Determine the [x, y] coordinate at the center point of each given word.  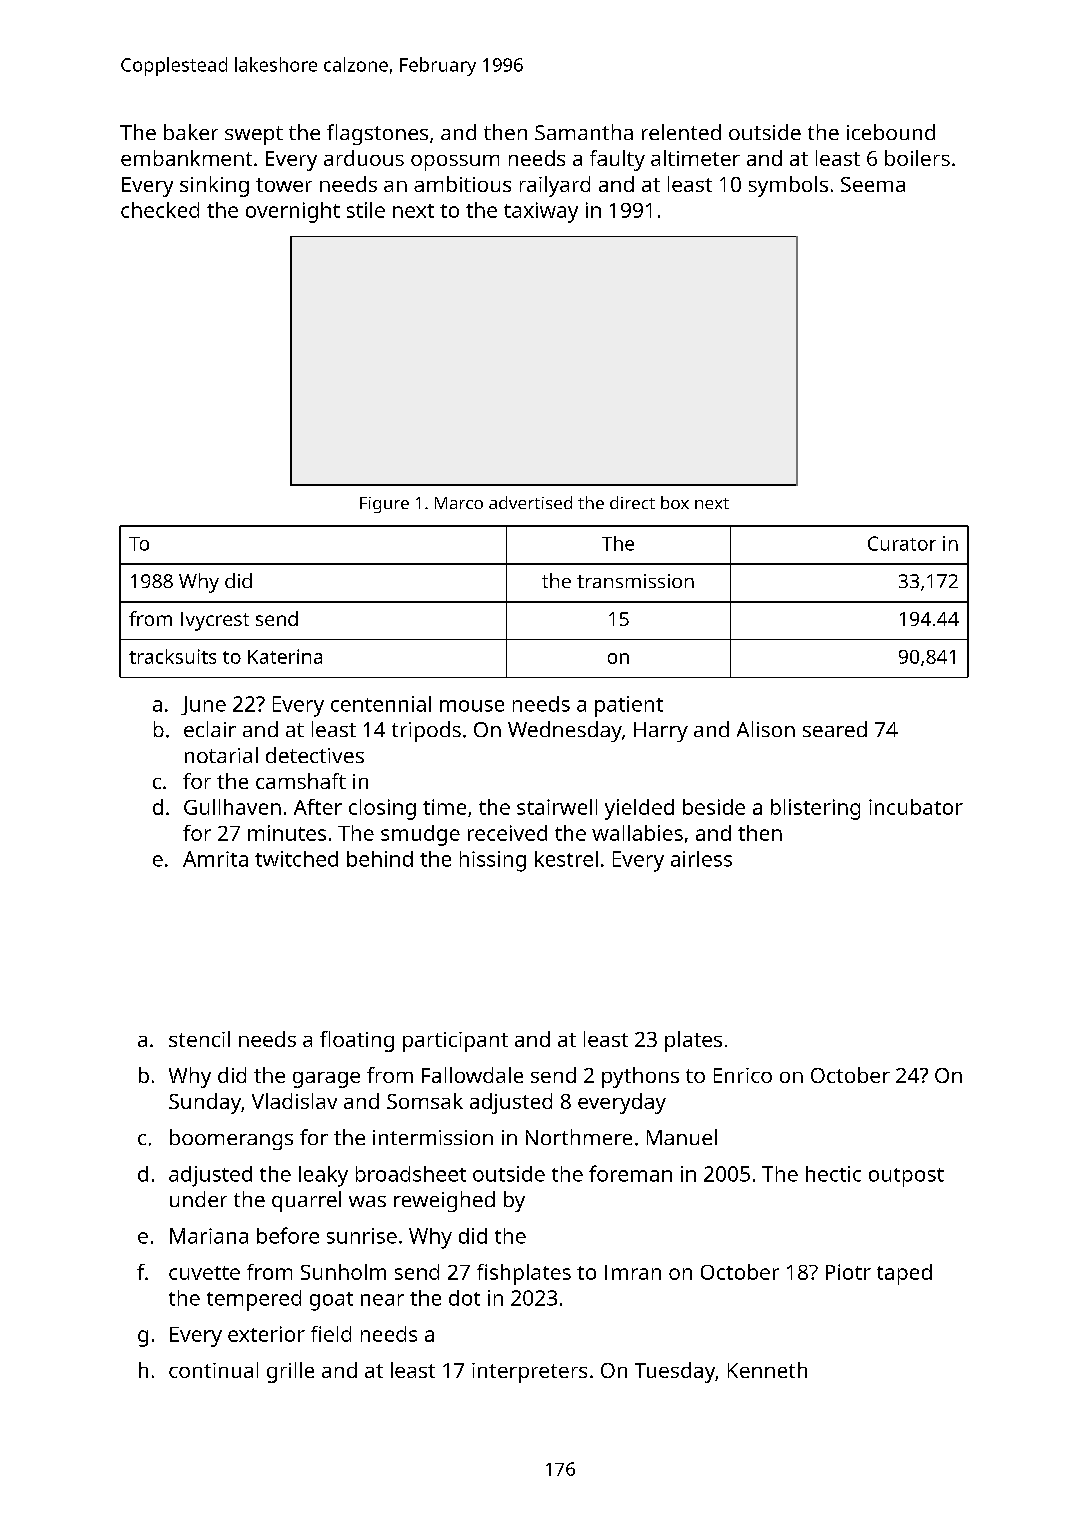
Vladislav [294, 1101]
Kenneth [767, 1370]
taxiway [541, 212]
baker [191, 132]
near [382, 1300]
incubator [916, 807]
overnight [293, 212]
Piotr [848, 1272]
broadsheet [411, 1174]
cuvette [204, 1273]
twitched [296, 859]
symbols [788, 186]
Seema [873, 184]
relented [681, 132]
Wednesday [565, 731]
